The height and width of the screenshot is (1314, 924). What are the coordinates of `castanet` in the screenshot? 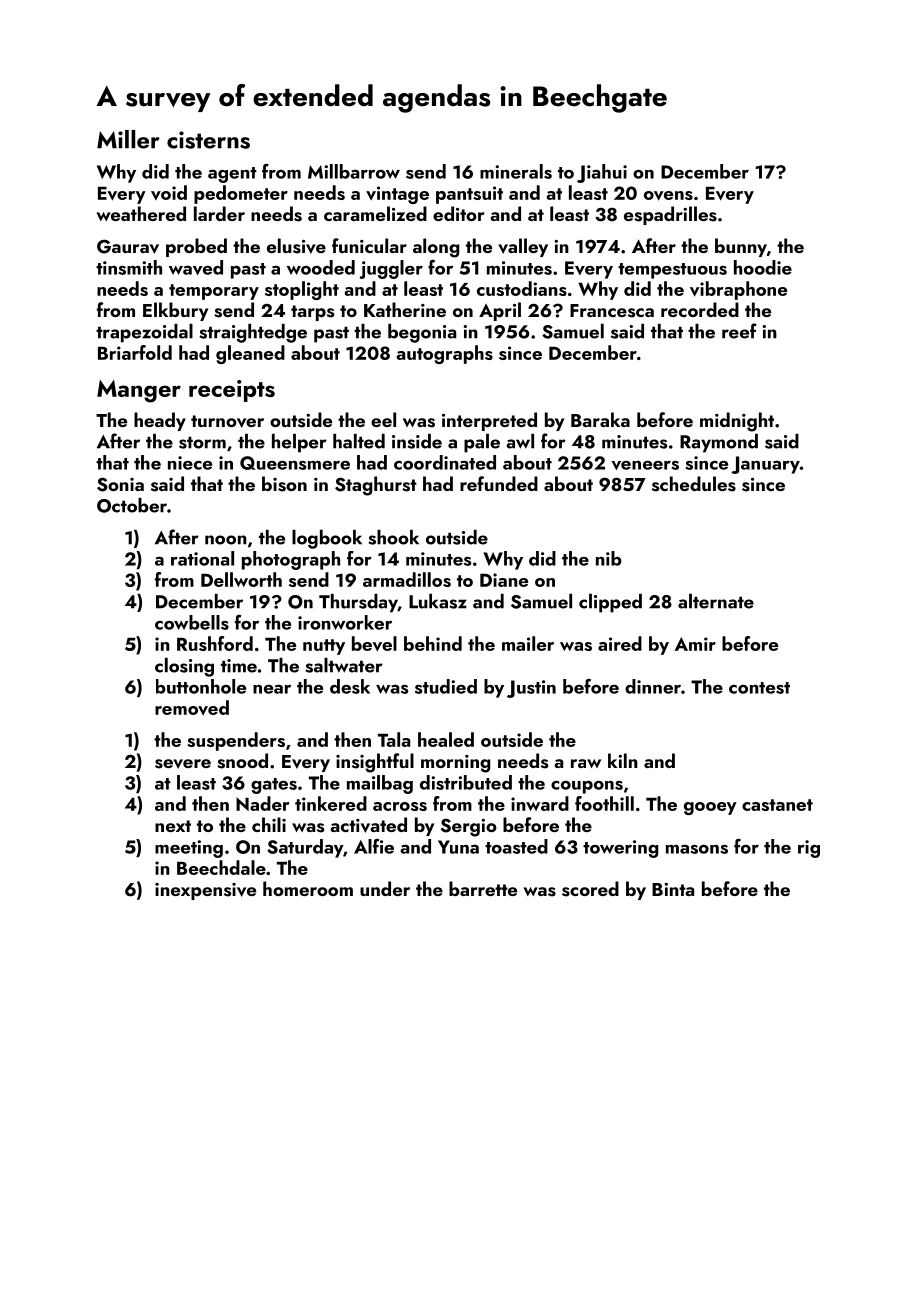 It's located at (777, 805).
